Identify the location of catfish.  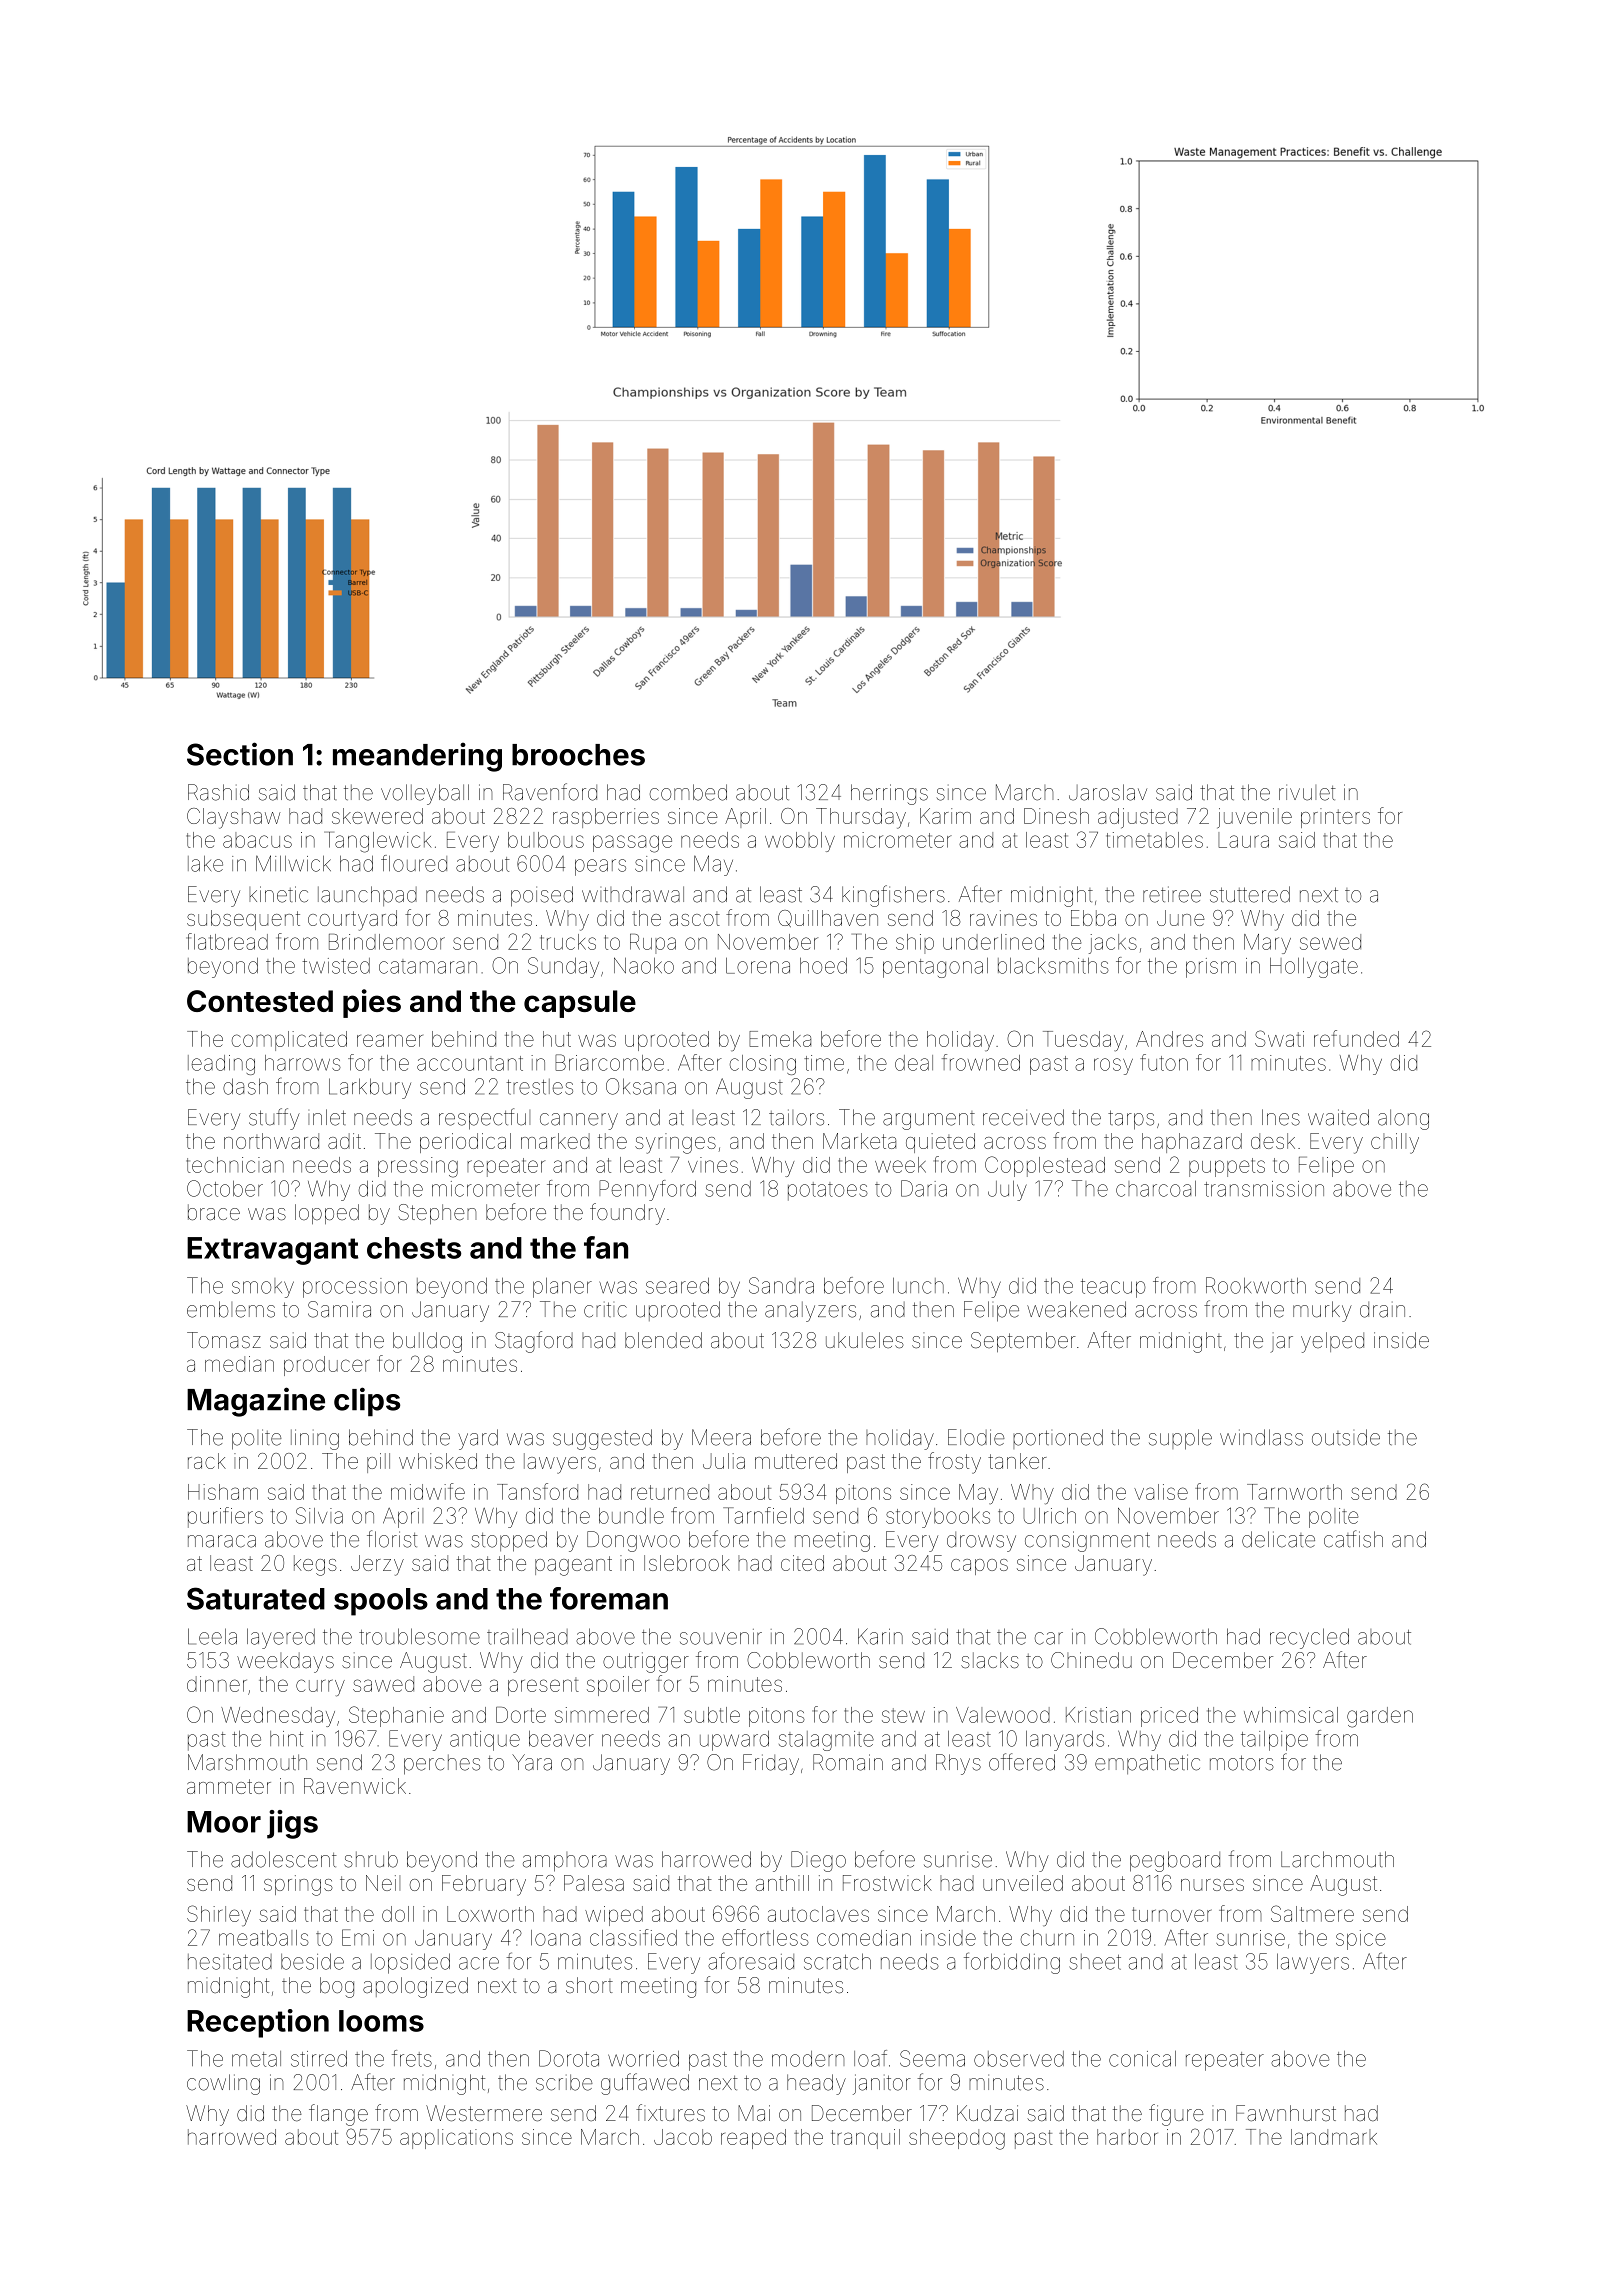
(1353, 1539).
